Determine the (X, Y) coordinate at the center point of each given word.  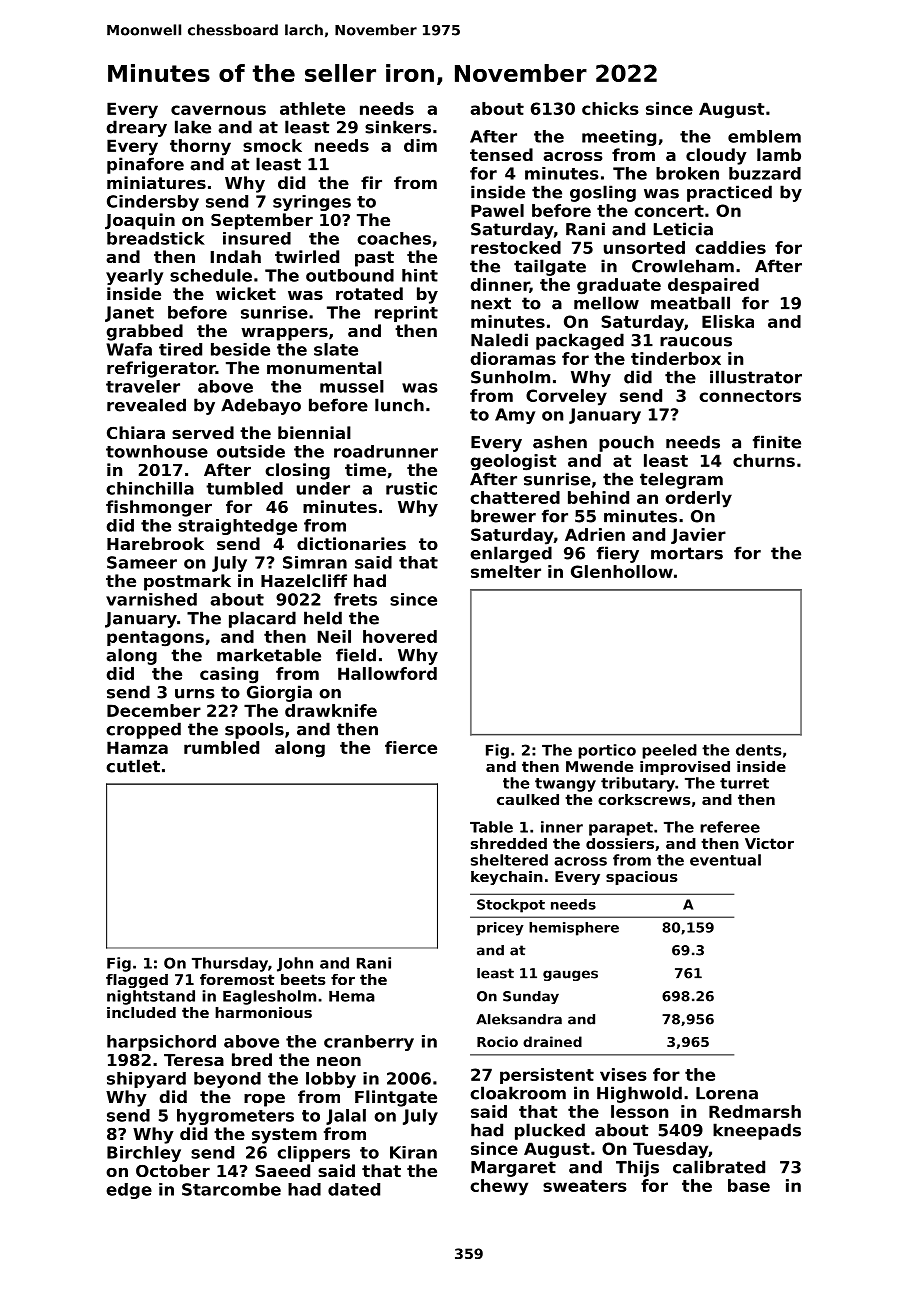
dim (420, 145)
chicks (610, 108)
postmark (187, 582)
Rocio (497, 1041)
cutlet (133, 766)
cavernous (218, 110)
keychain (507, 878)
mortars (687, 553)
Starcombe (231, 1189)
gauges (570, 975)
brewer (503, 516)
